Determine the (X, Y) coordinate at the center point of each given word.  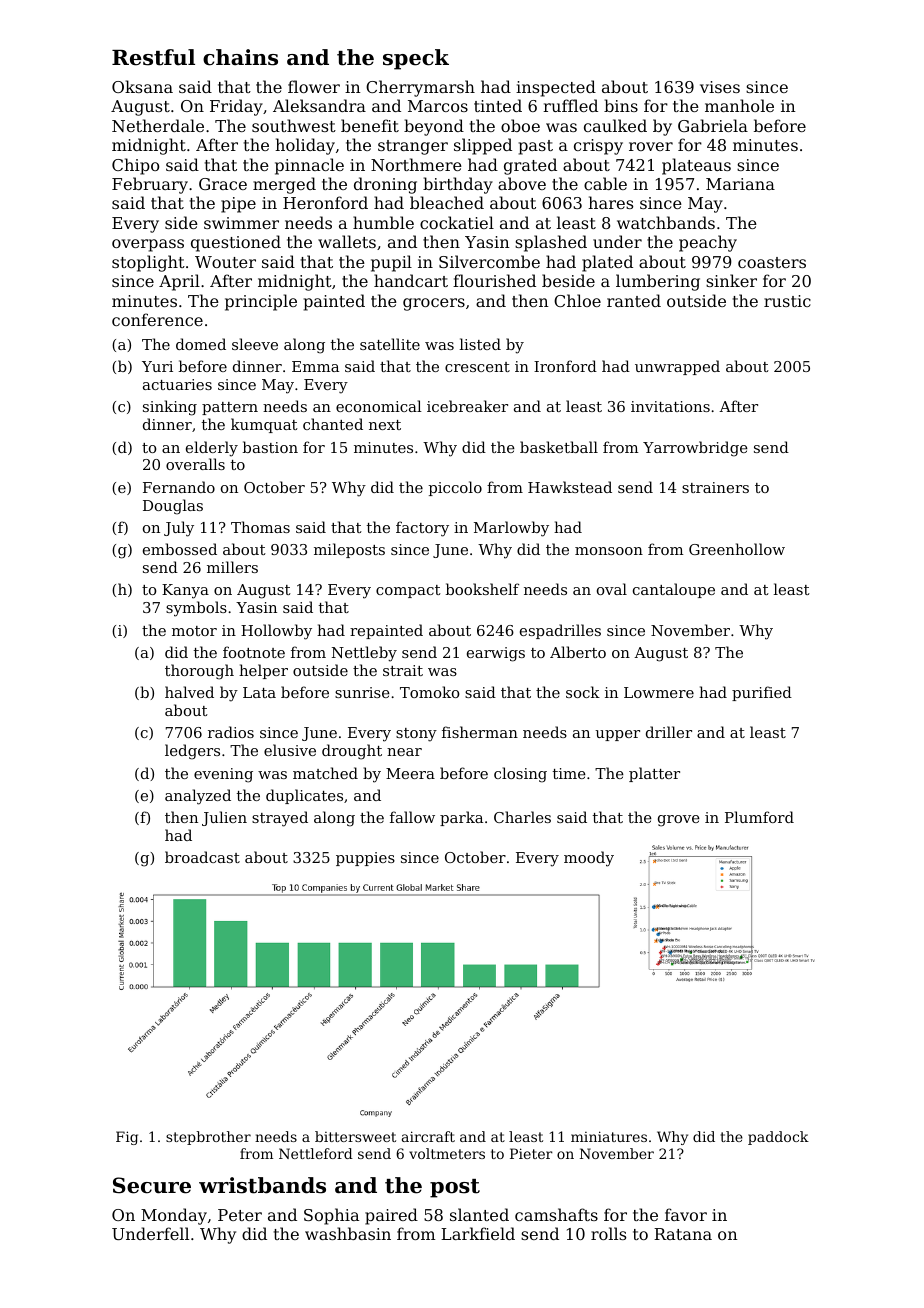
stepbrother (208, 1138)
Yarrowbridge (695, 449)
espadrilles (560, 631)
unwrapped (677, 367)
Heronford (325, 202)
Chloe (577, 300)
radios (231, 732)
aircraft (428, 1136)
